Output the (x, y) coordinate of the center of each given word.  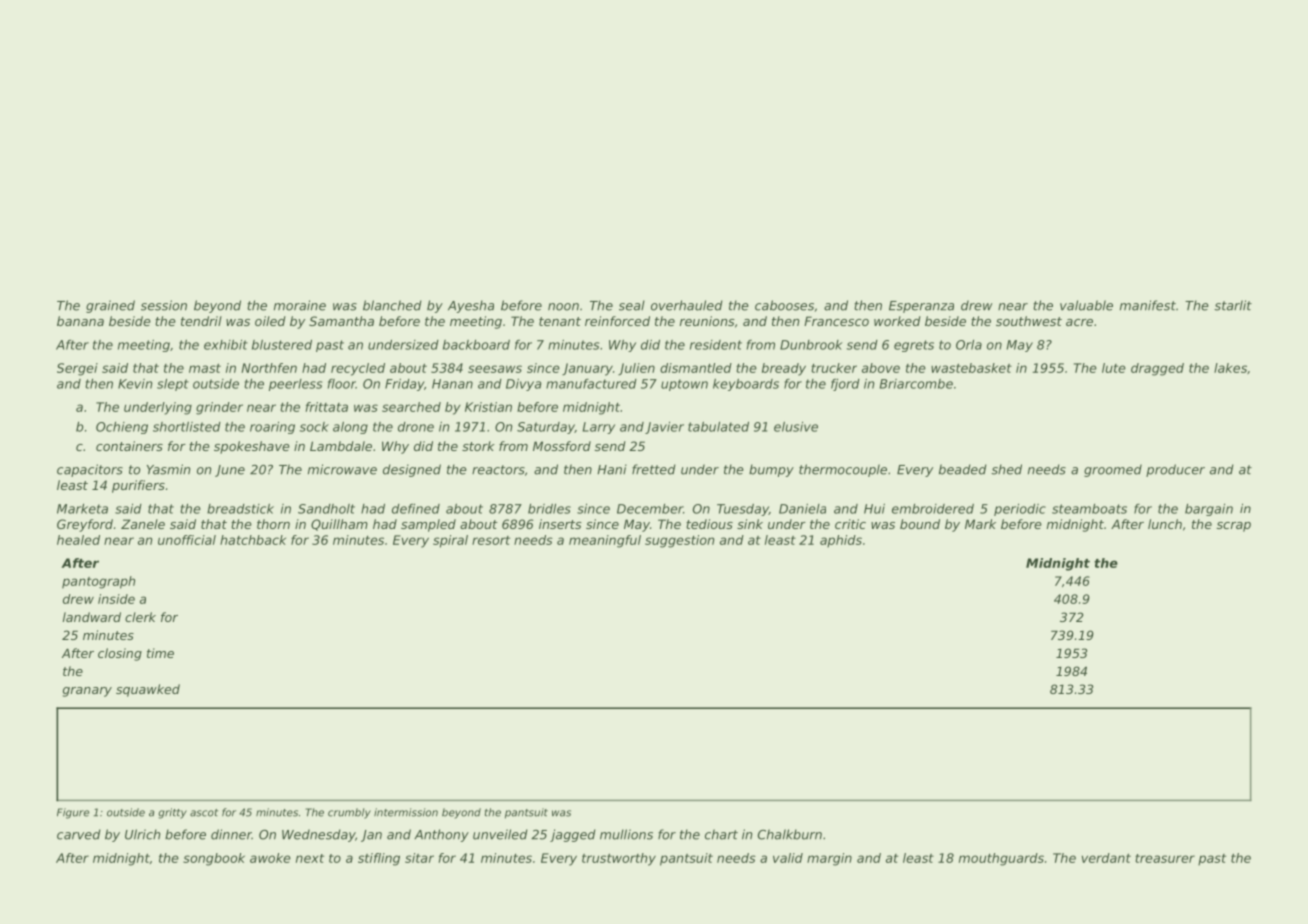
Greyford (85, 525)
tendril (201, 321)
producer (1175, 470)
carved (78, 834)
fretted (653, 469)
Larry (599, 428)
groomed (1113, 470)
